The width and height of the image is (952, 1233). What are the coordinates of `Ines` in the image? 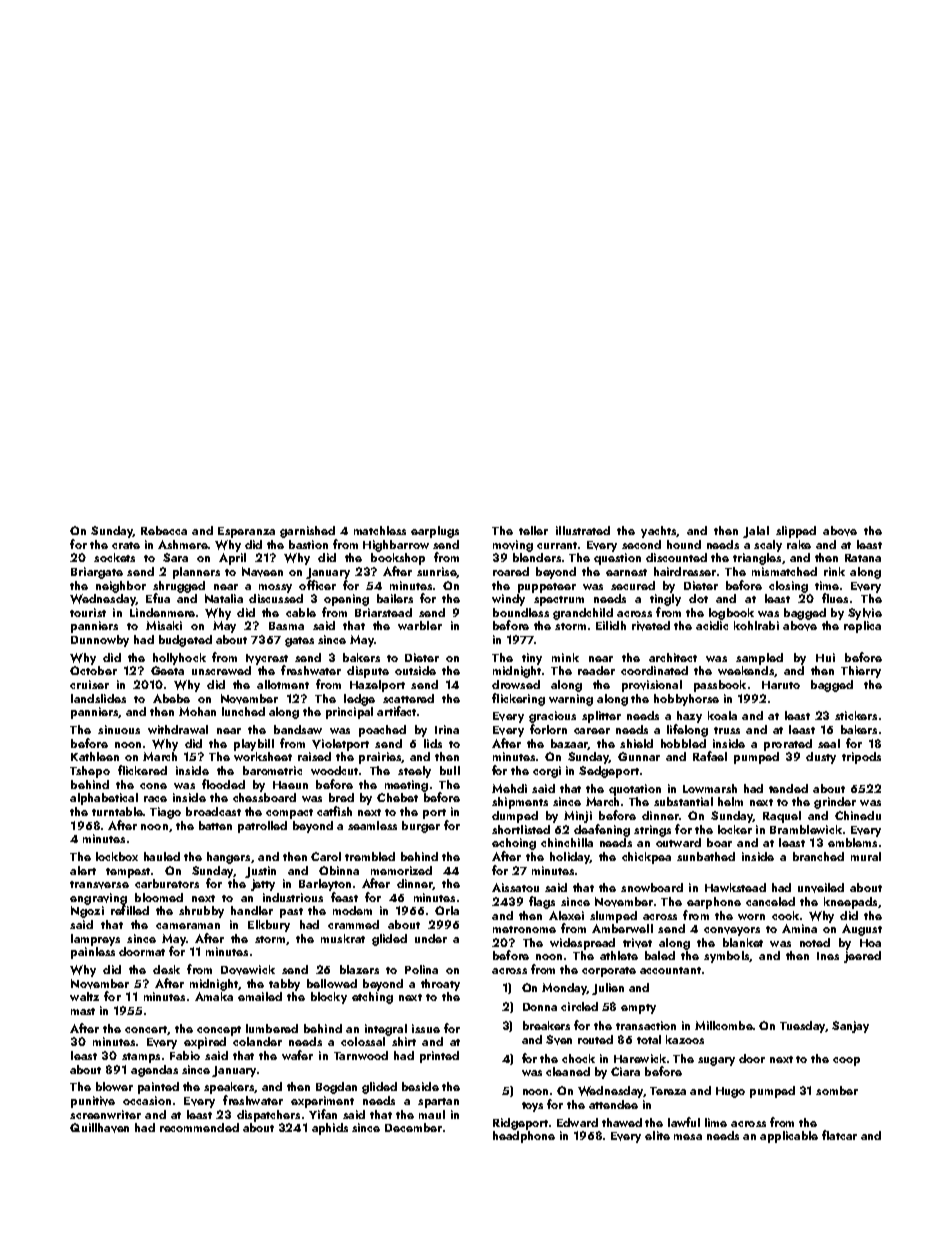 It's located at (828, 956).
